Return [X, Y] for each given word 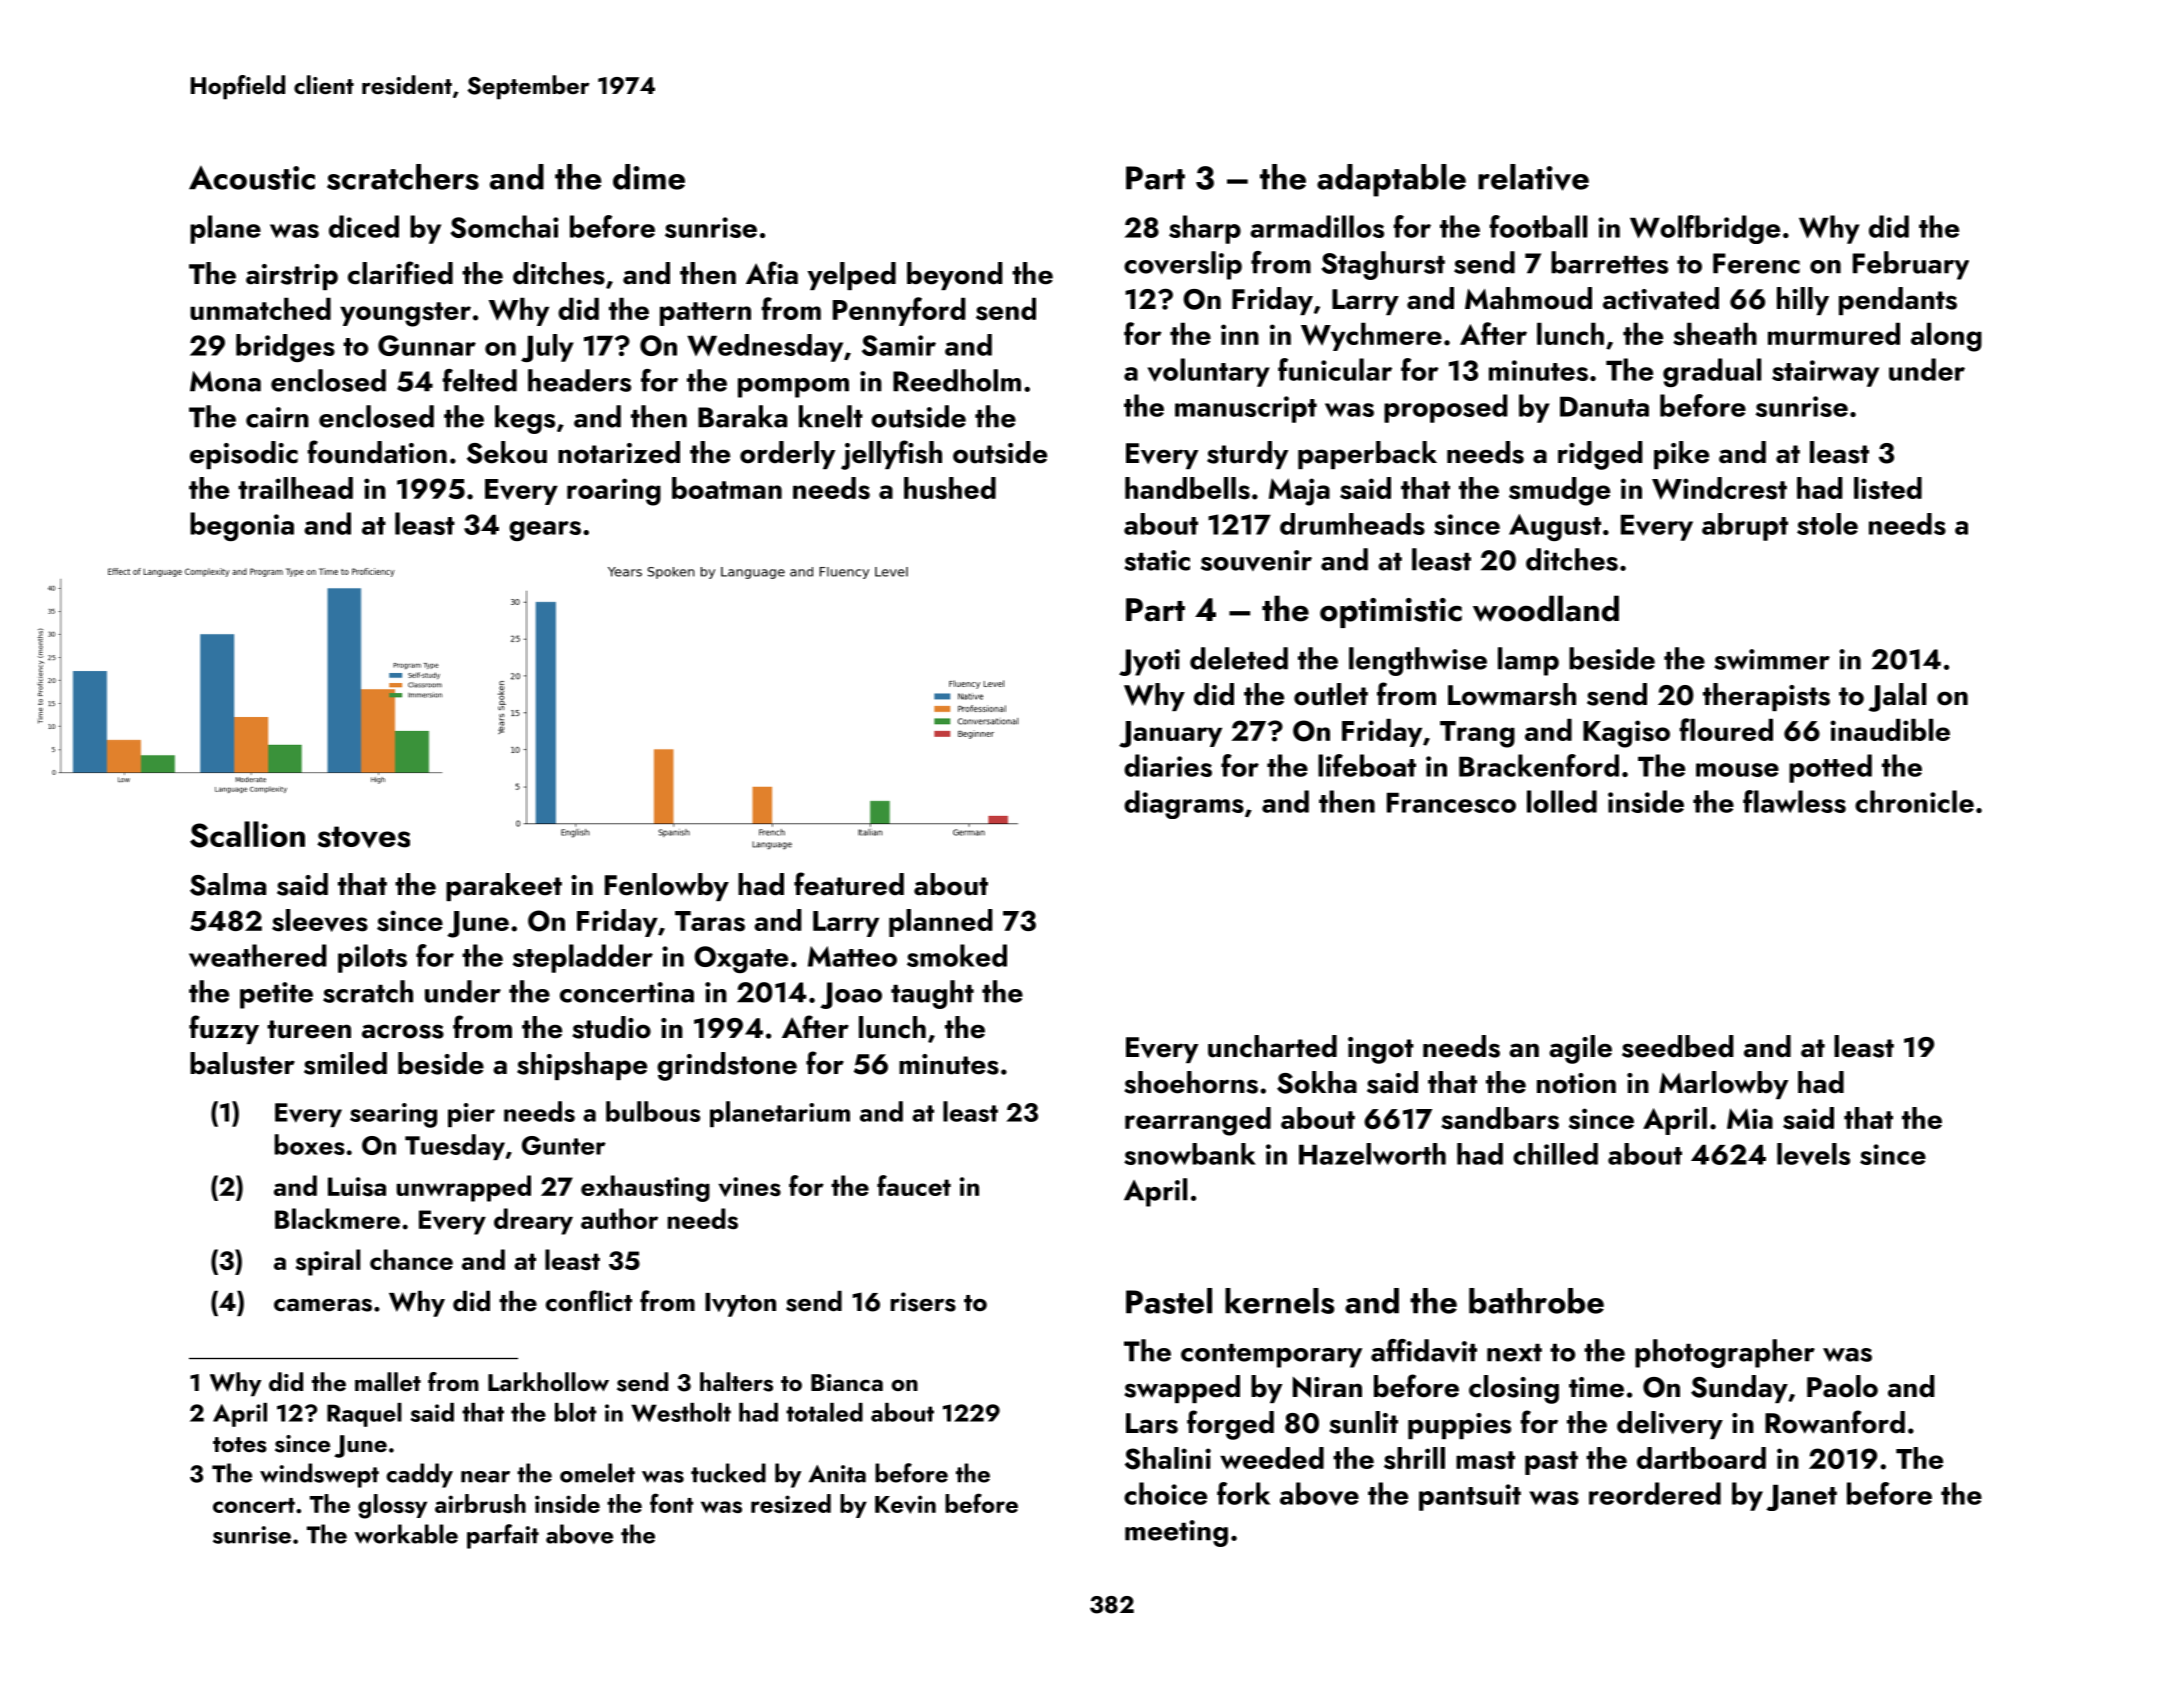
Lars [1152, 1423]
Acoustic [252, 177]
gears [545, 531]
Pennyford [899, 311]
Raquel [364, 1415]
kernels [1279, 1301]
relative [1533, 177]
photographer [1725, 1353]
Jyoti [1149, 662]
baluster [242, 1063]
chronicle [1914, 801]
